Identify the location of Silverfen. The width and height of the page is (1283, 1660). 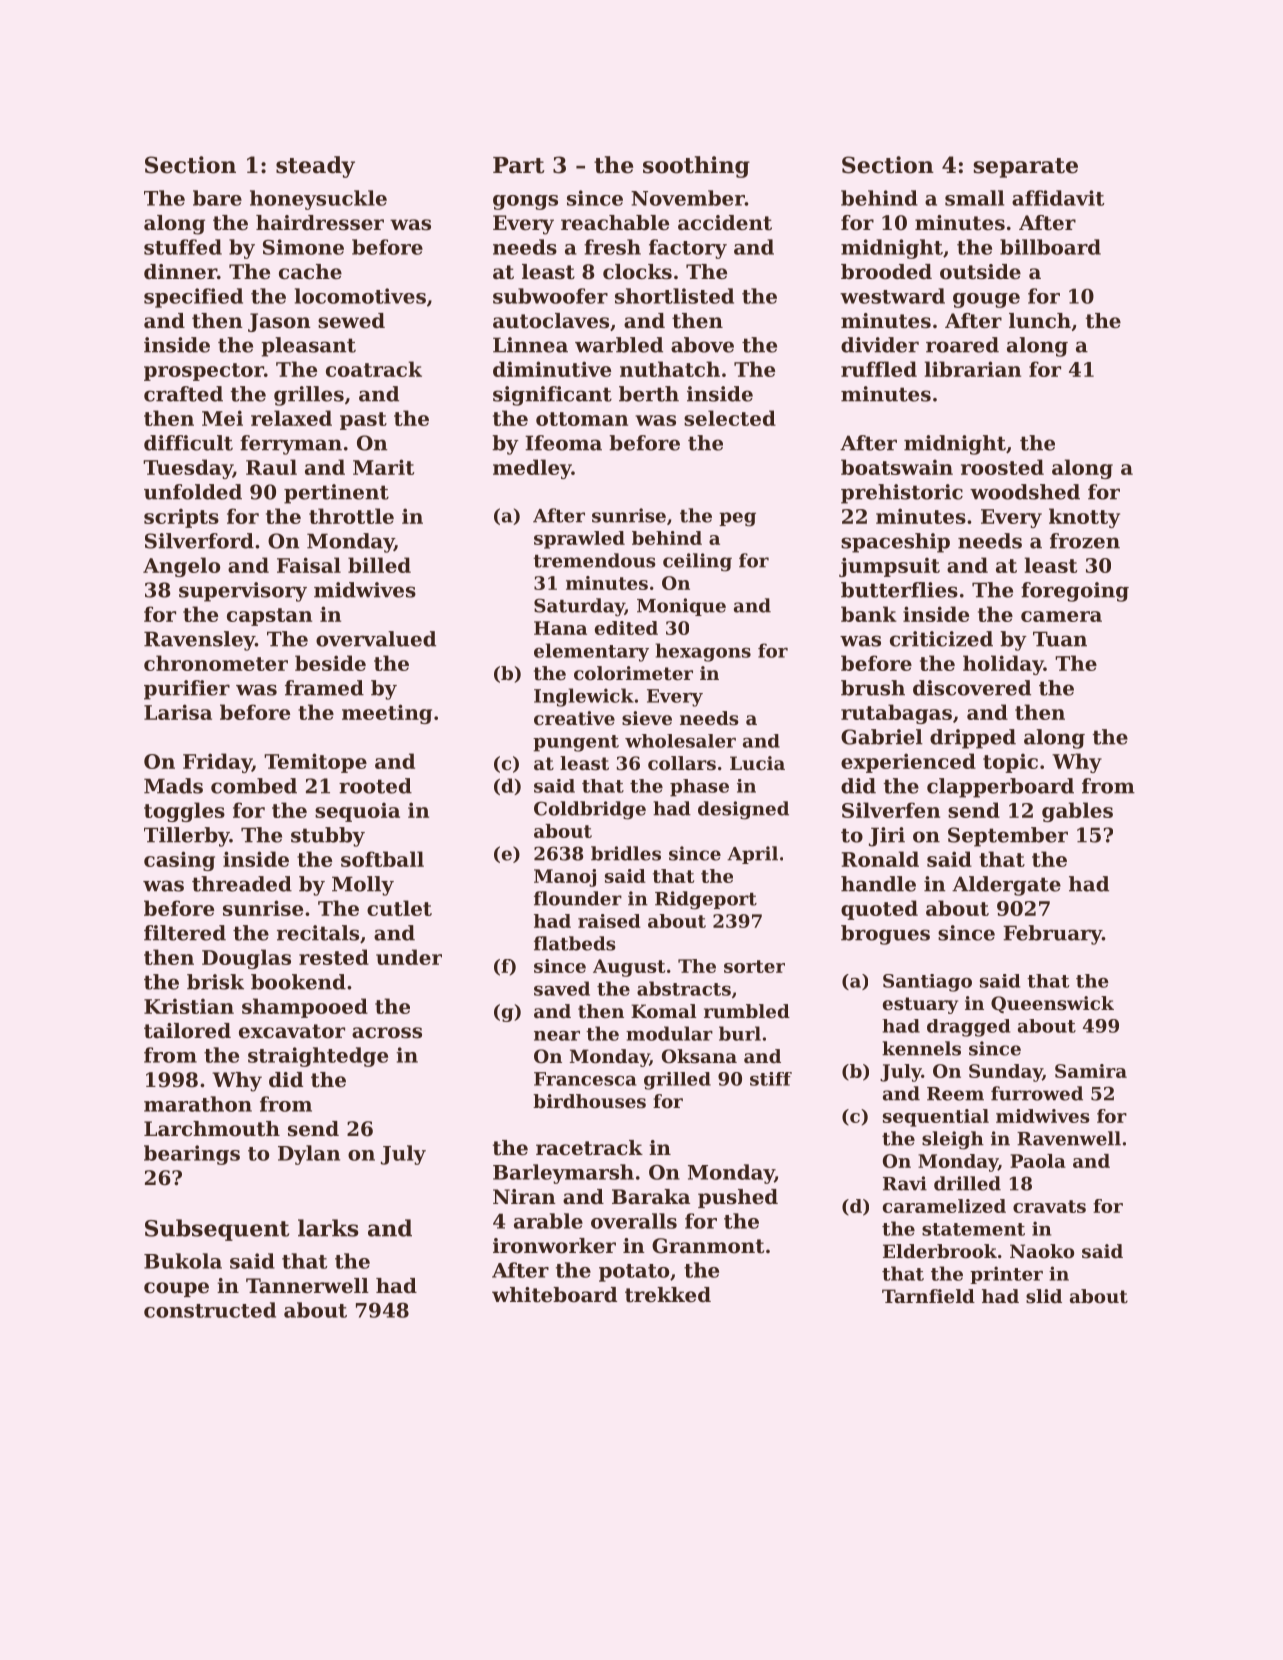
(891, 810).
